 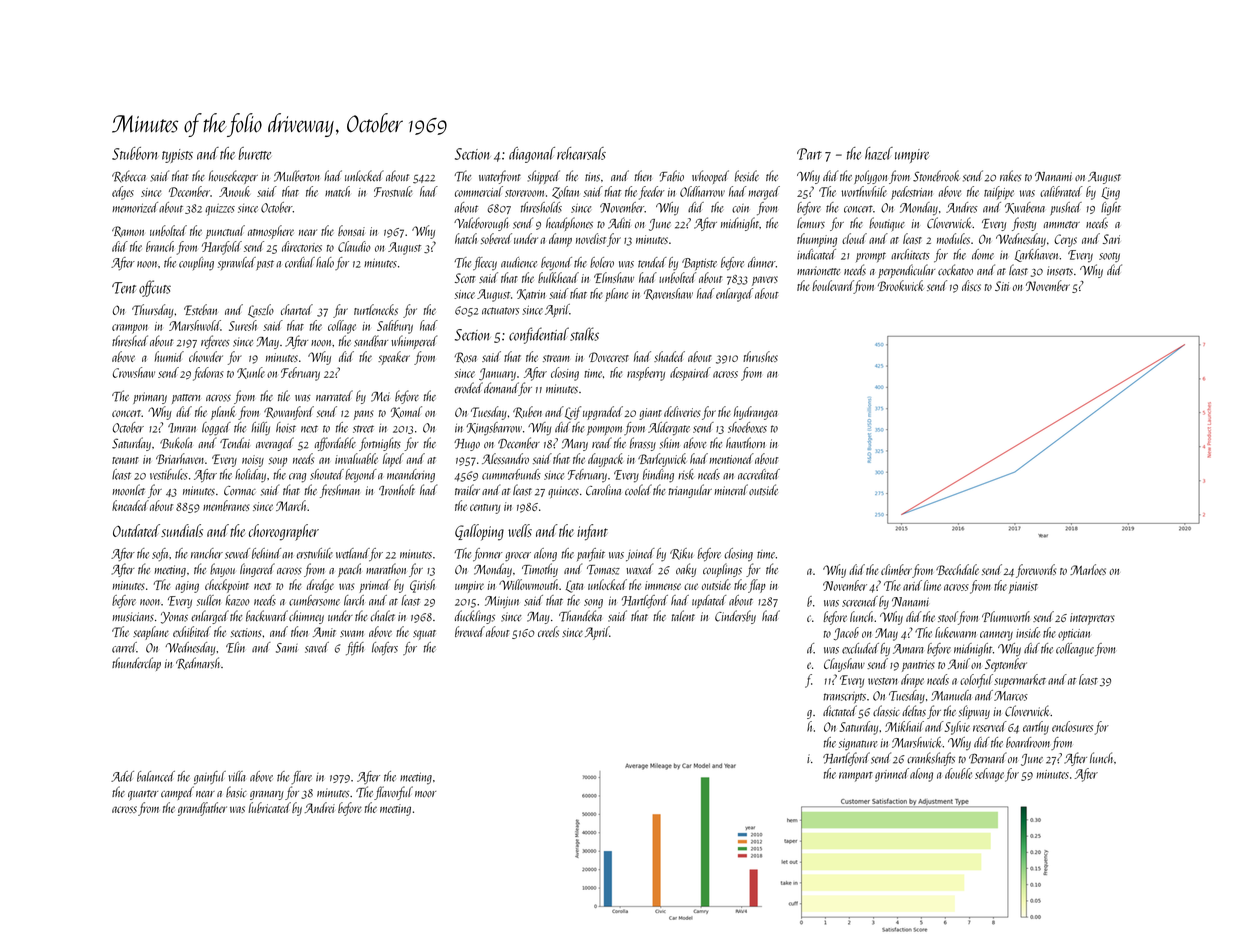 I want to click on moor, so click(x=425, y=794).
